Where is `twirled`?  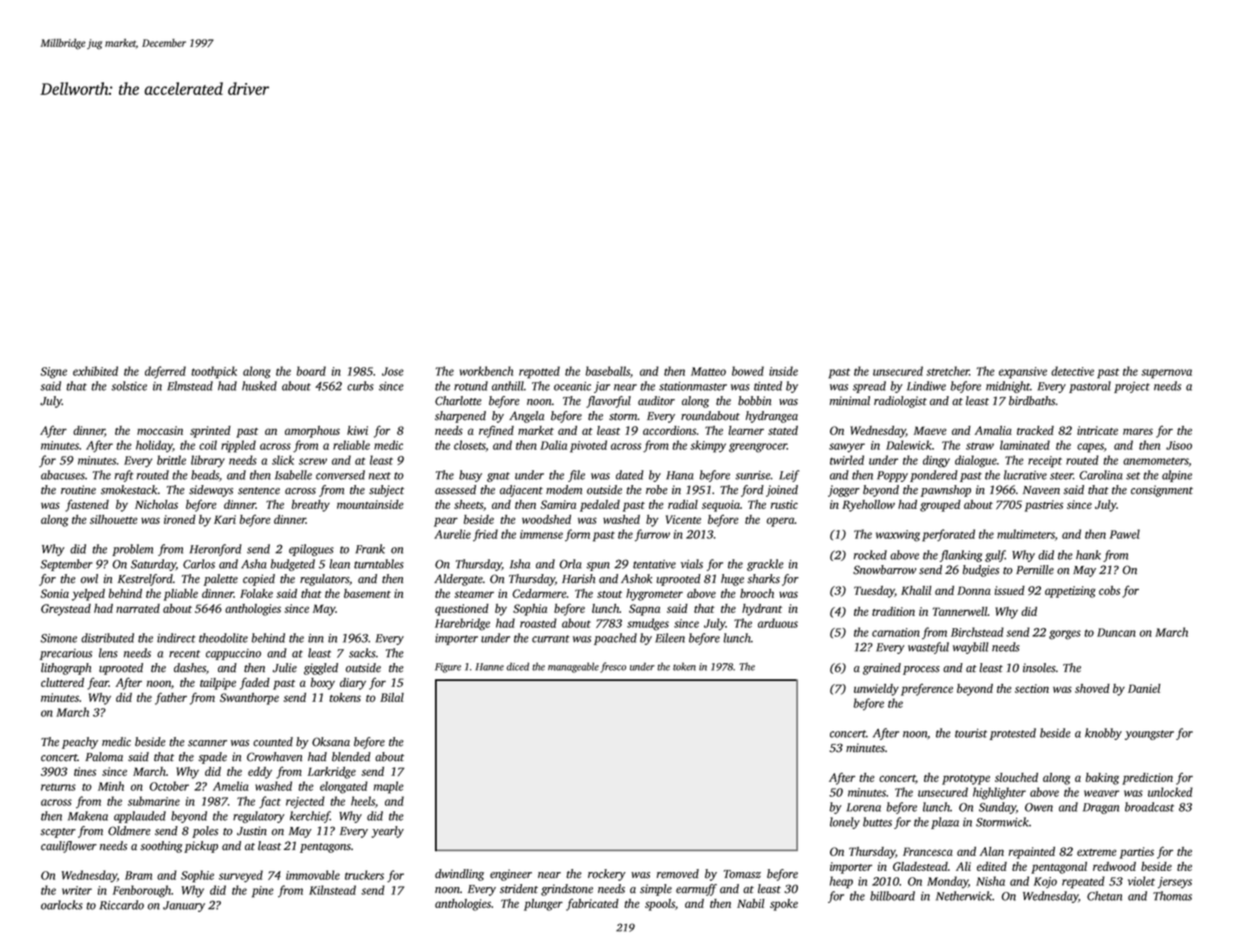 twirled is located at coordinates (847, 460).
